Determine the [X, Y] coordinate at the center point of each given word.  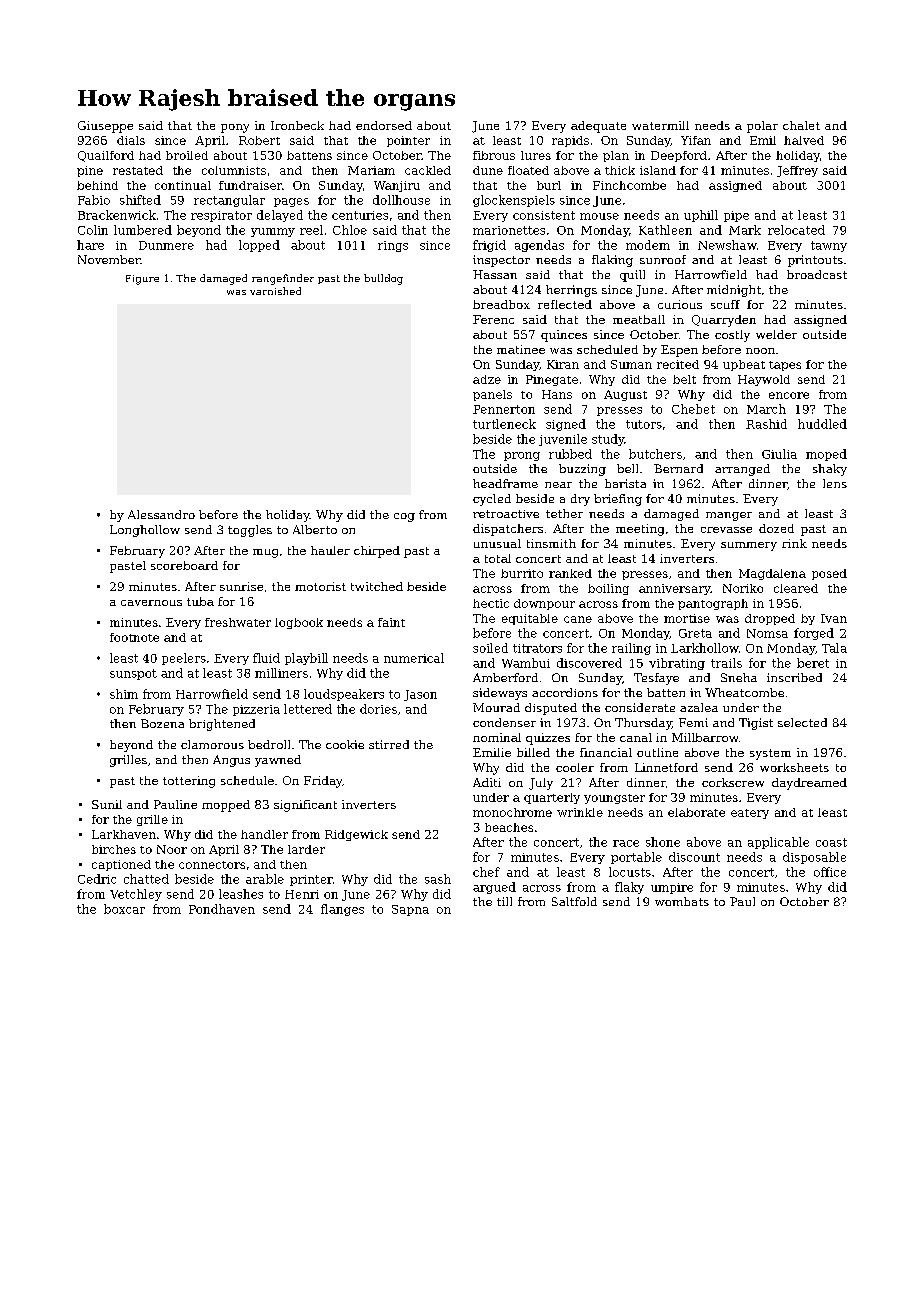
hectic [491, 603]
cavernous [151, 603]
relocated [796, 230]
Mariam [371, 170]
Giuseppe [105, 127]
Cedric [97, 879]
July [541, 784]
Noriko [743, 588]
